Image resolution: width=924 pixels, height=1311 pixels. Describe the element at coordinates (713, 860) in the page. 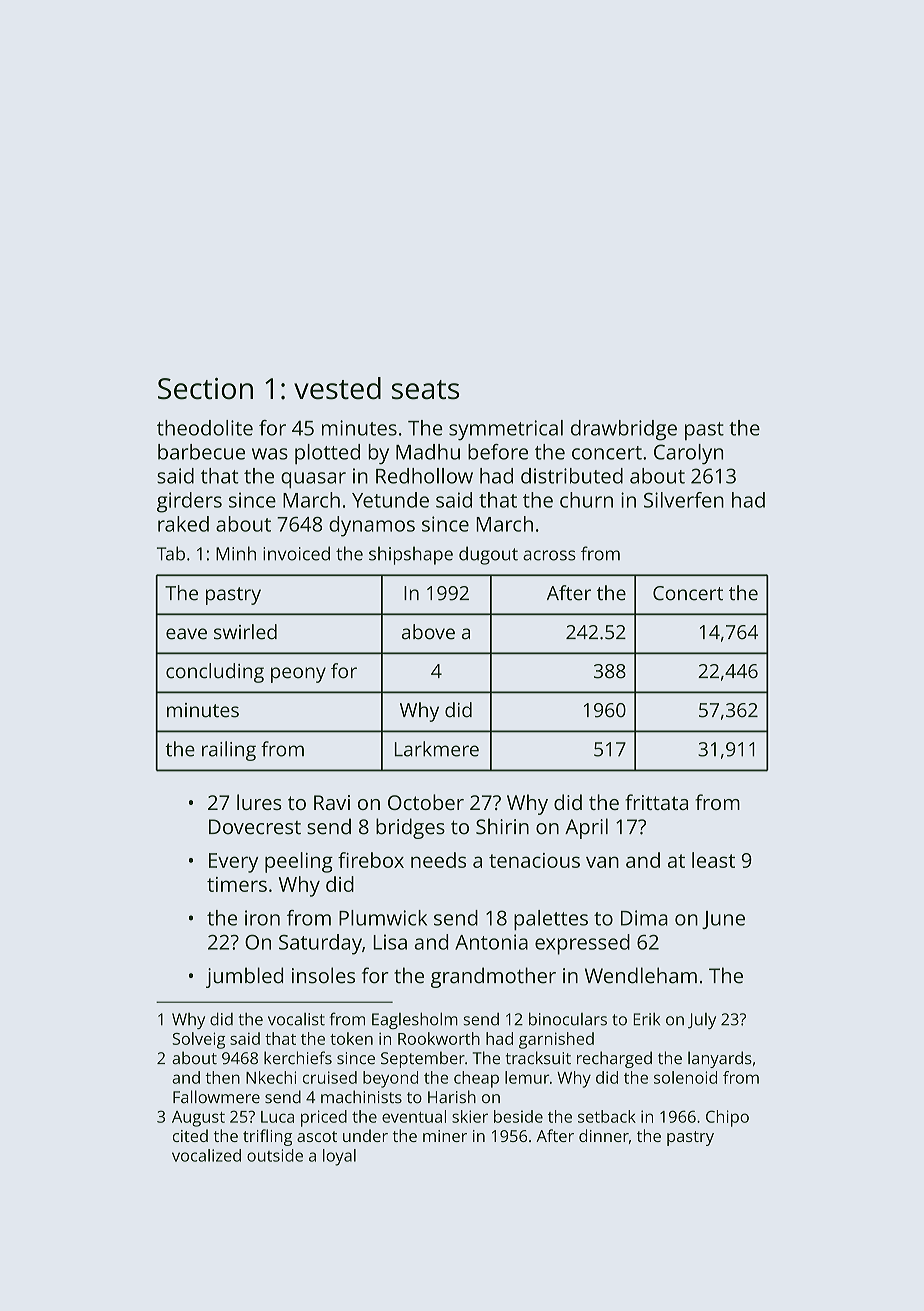

I see `least` at that location.
